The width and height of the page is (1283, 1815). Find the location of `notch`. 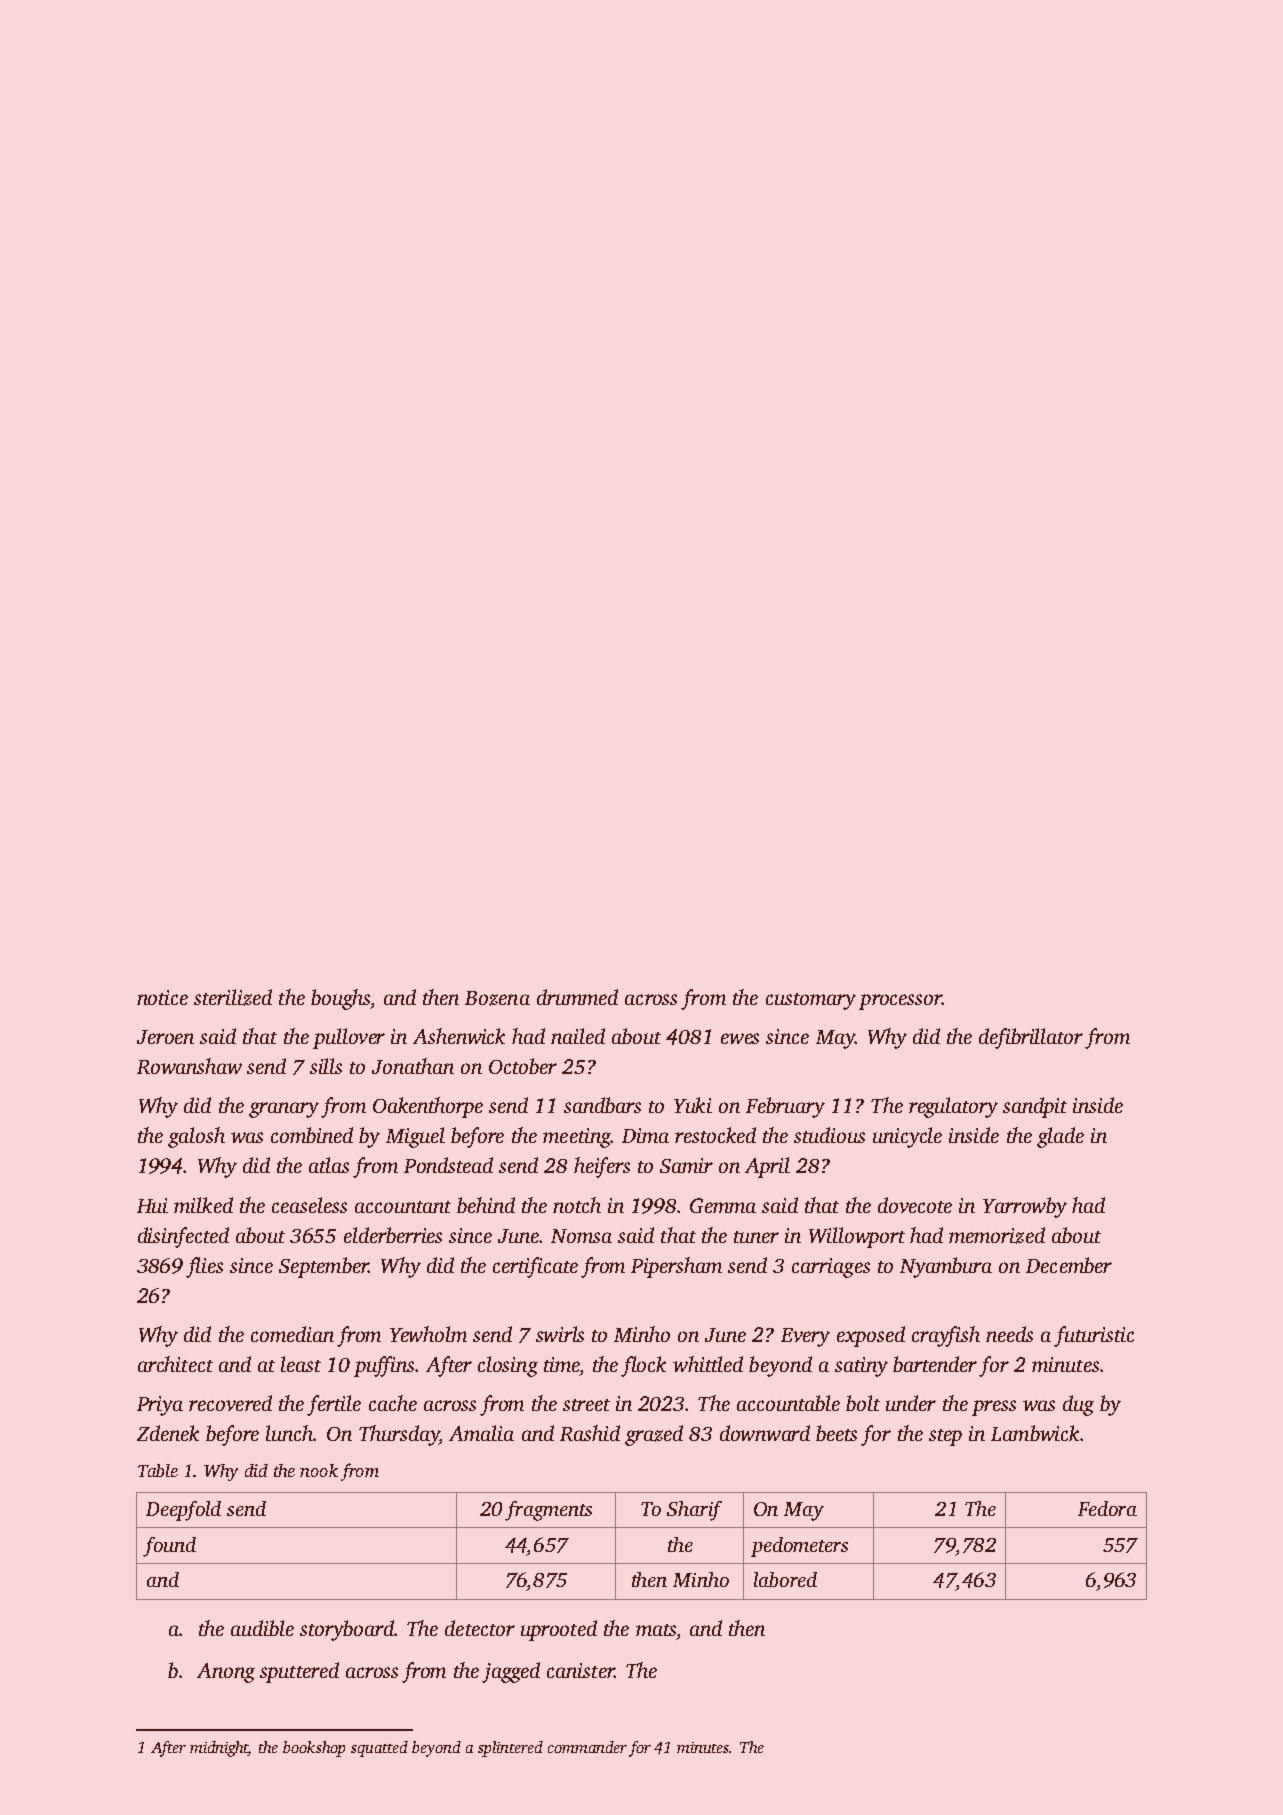

notch is located at coordinates (577, 1205).
